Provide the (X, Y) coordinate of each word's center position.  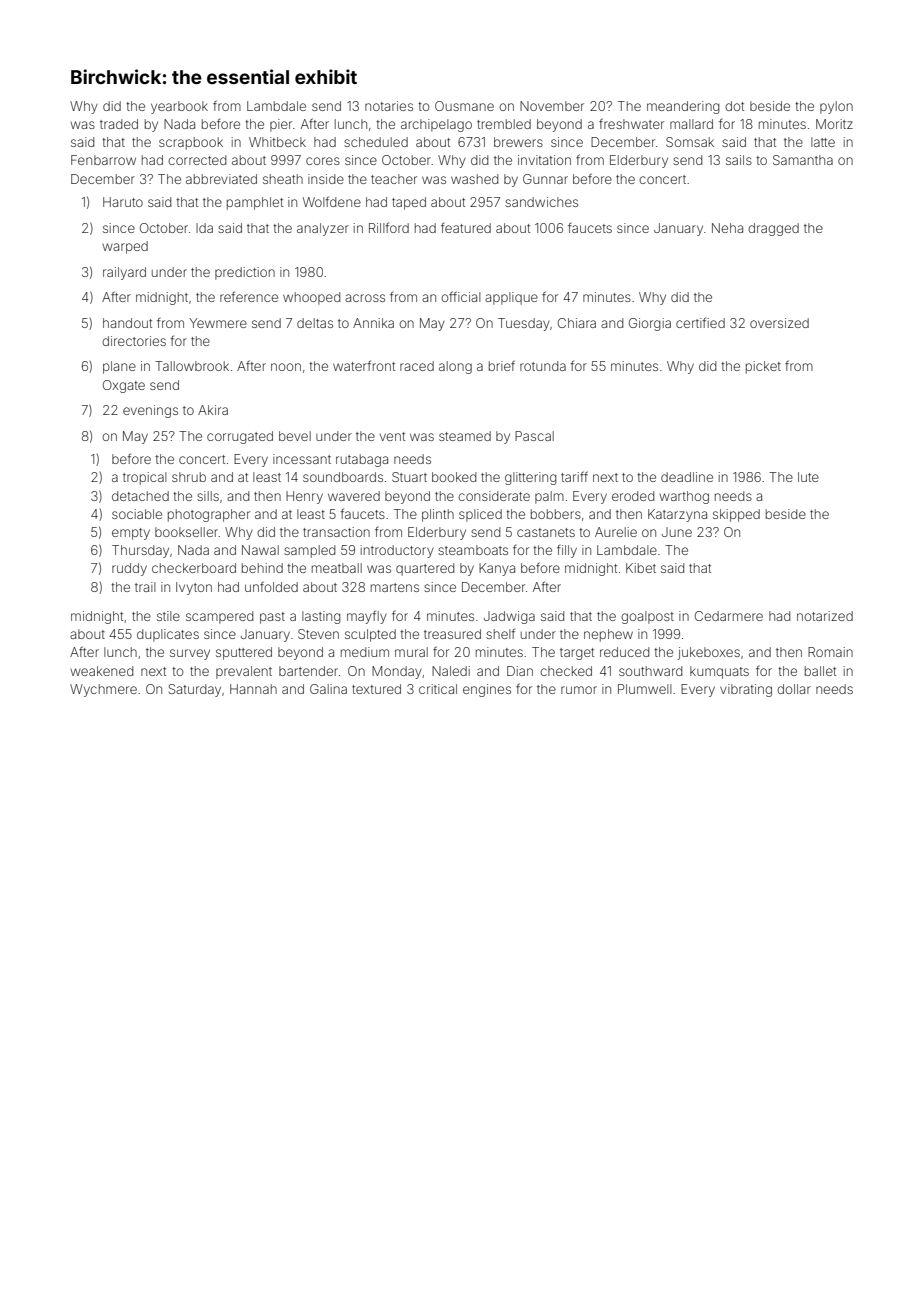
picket (763, 367)
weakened (101, 671)
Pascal (534, 436)
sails (739, 160)
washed (474, 179)
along (455, 367)
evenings (150, 411)
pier (281, 125)
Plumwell (645, 689)
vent (392, 436)
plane (119, 367)
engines (487, 690)
